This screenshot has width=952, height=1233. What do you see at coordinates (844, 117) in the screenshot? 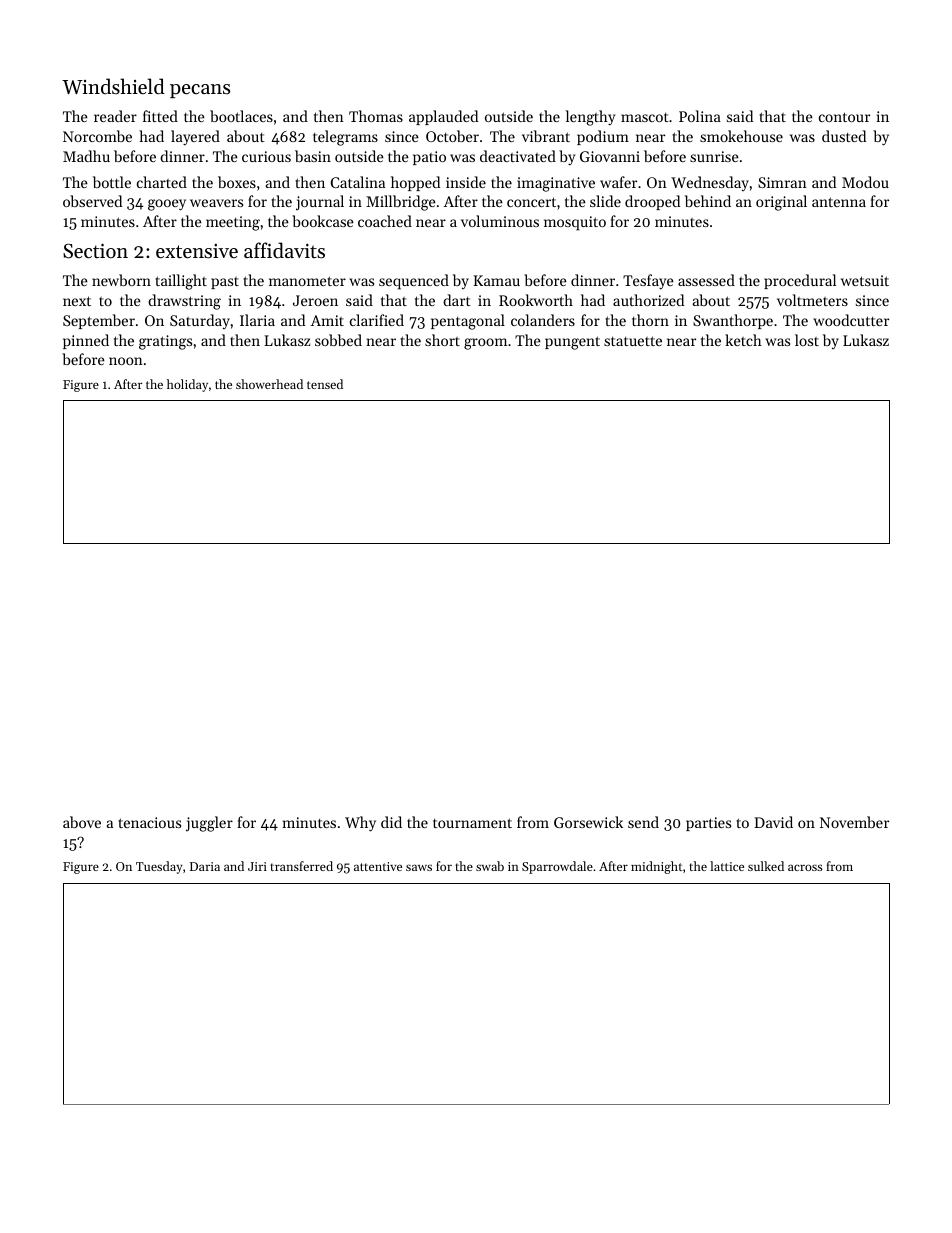
I see `contour` at bounding box center [844, 117].
